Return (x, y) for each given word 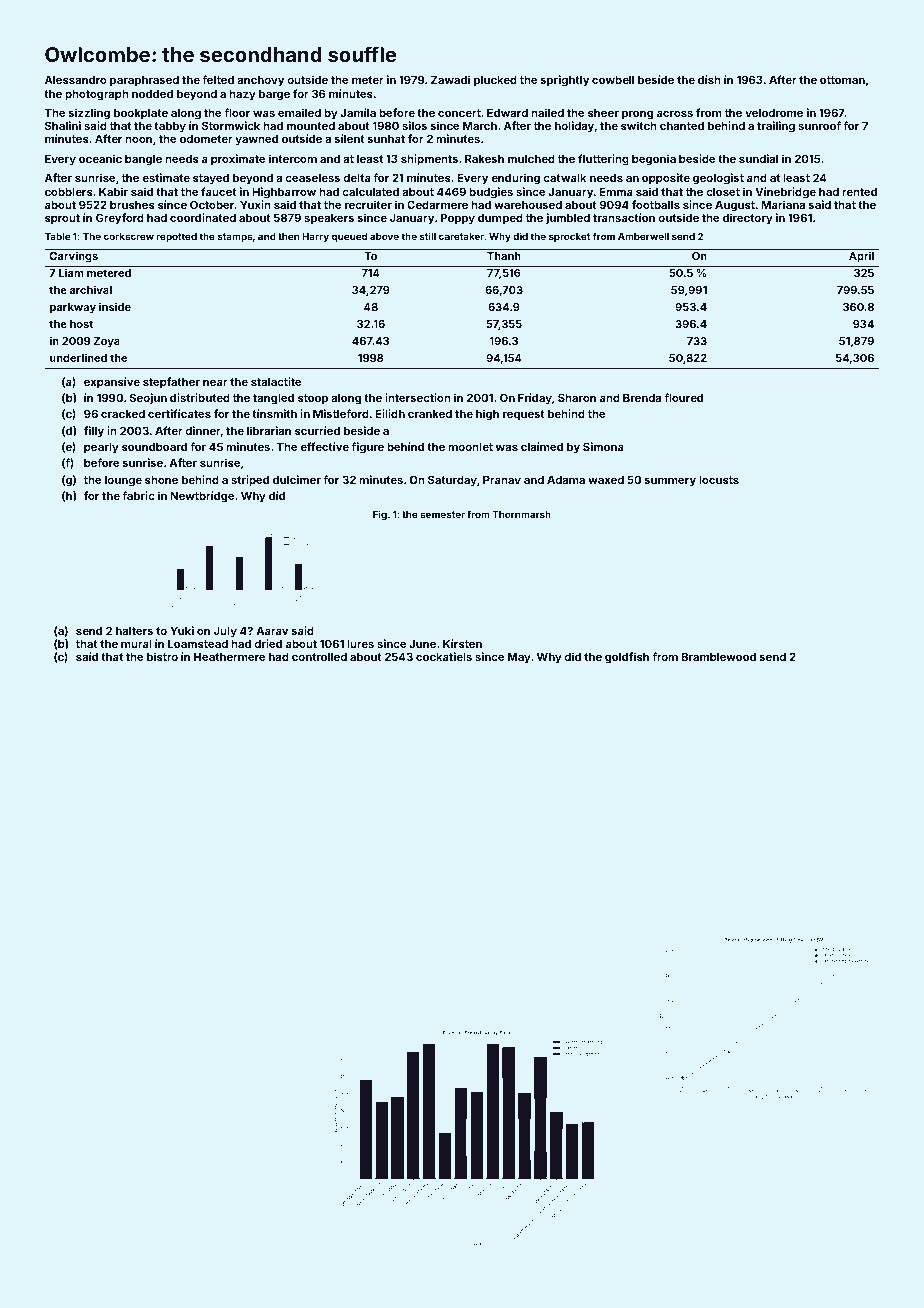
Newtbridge (202, 497)
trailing (776, 127)
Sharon (577, 397)
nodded (152, 94)
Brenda (642, 398)
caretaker (461, 236)
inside (115, 306)
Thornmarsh (521, 514)
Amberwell (643, 236)
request (524, 415)
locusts (719, 480)
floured (683, 397)
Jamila (358, 112)
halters (134, 631)
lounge (123, 481)
